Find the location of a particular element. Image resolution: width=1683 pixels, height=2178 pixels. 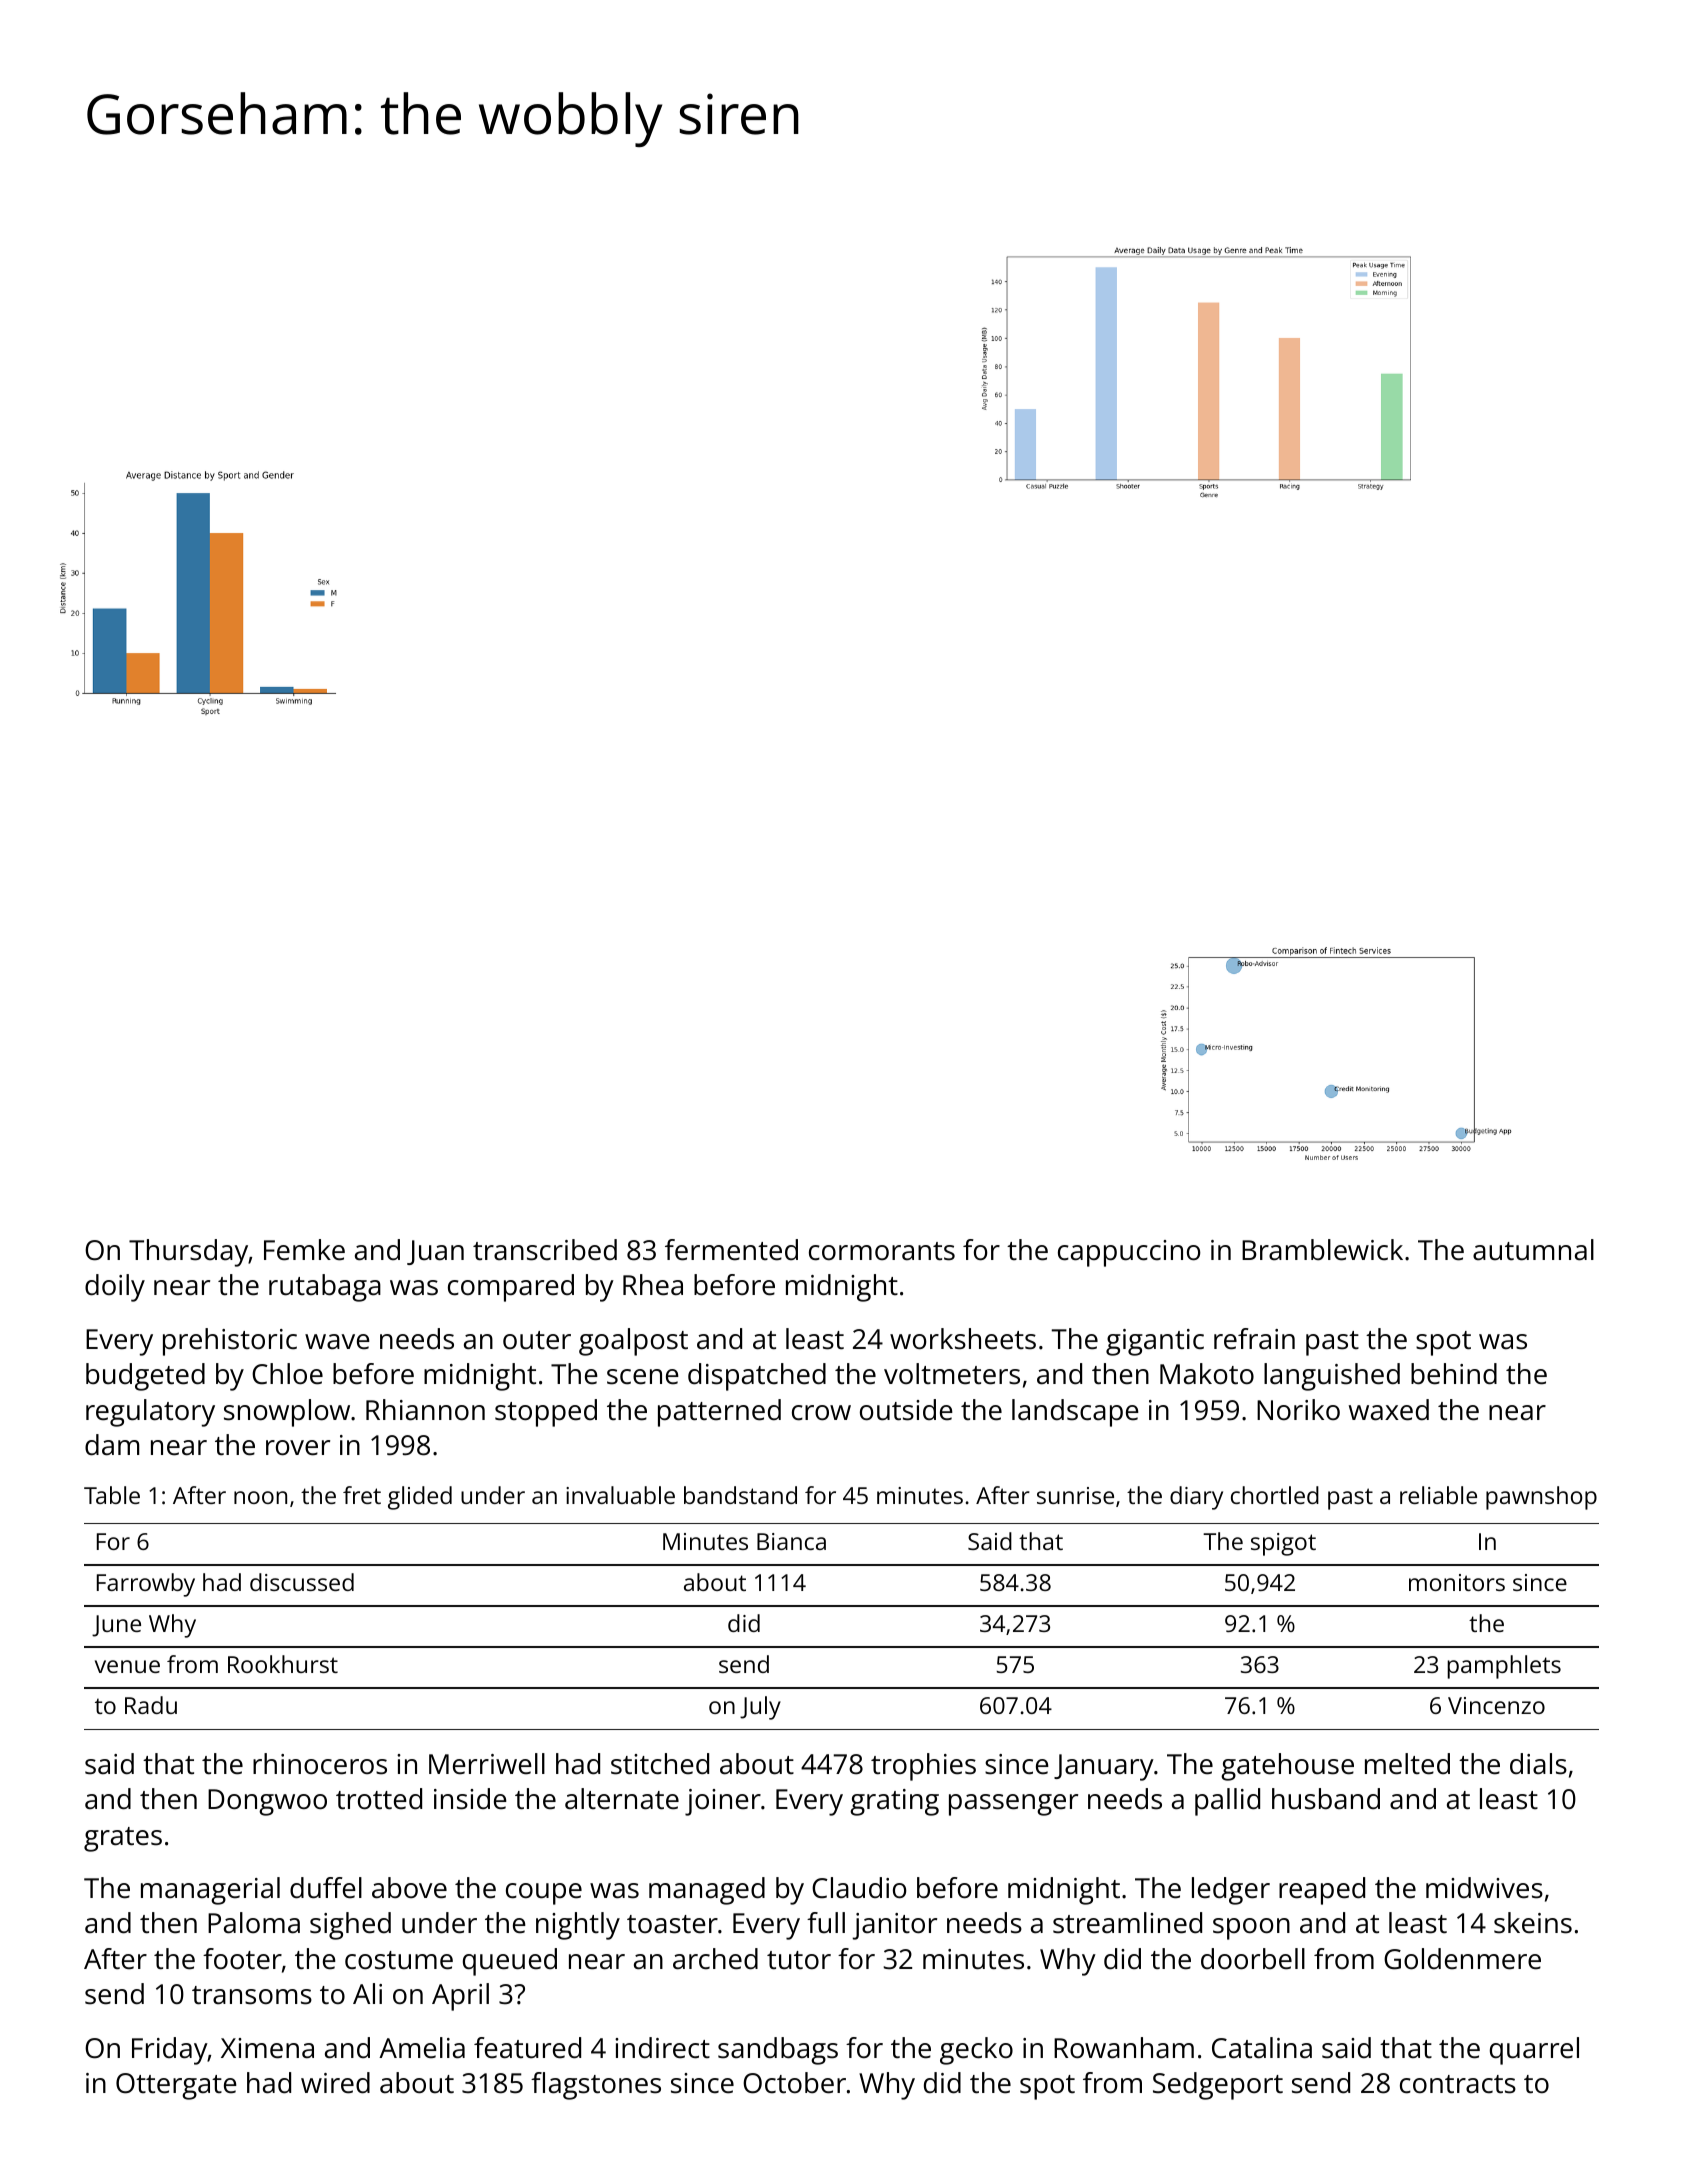

Bianca is located at coordinates (791, 1541).
